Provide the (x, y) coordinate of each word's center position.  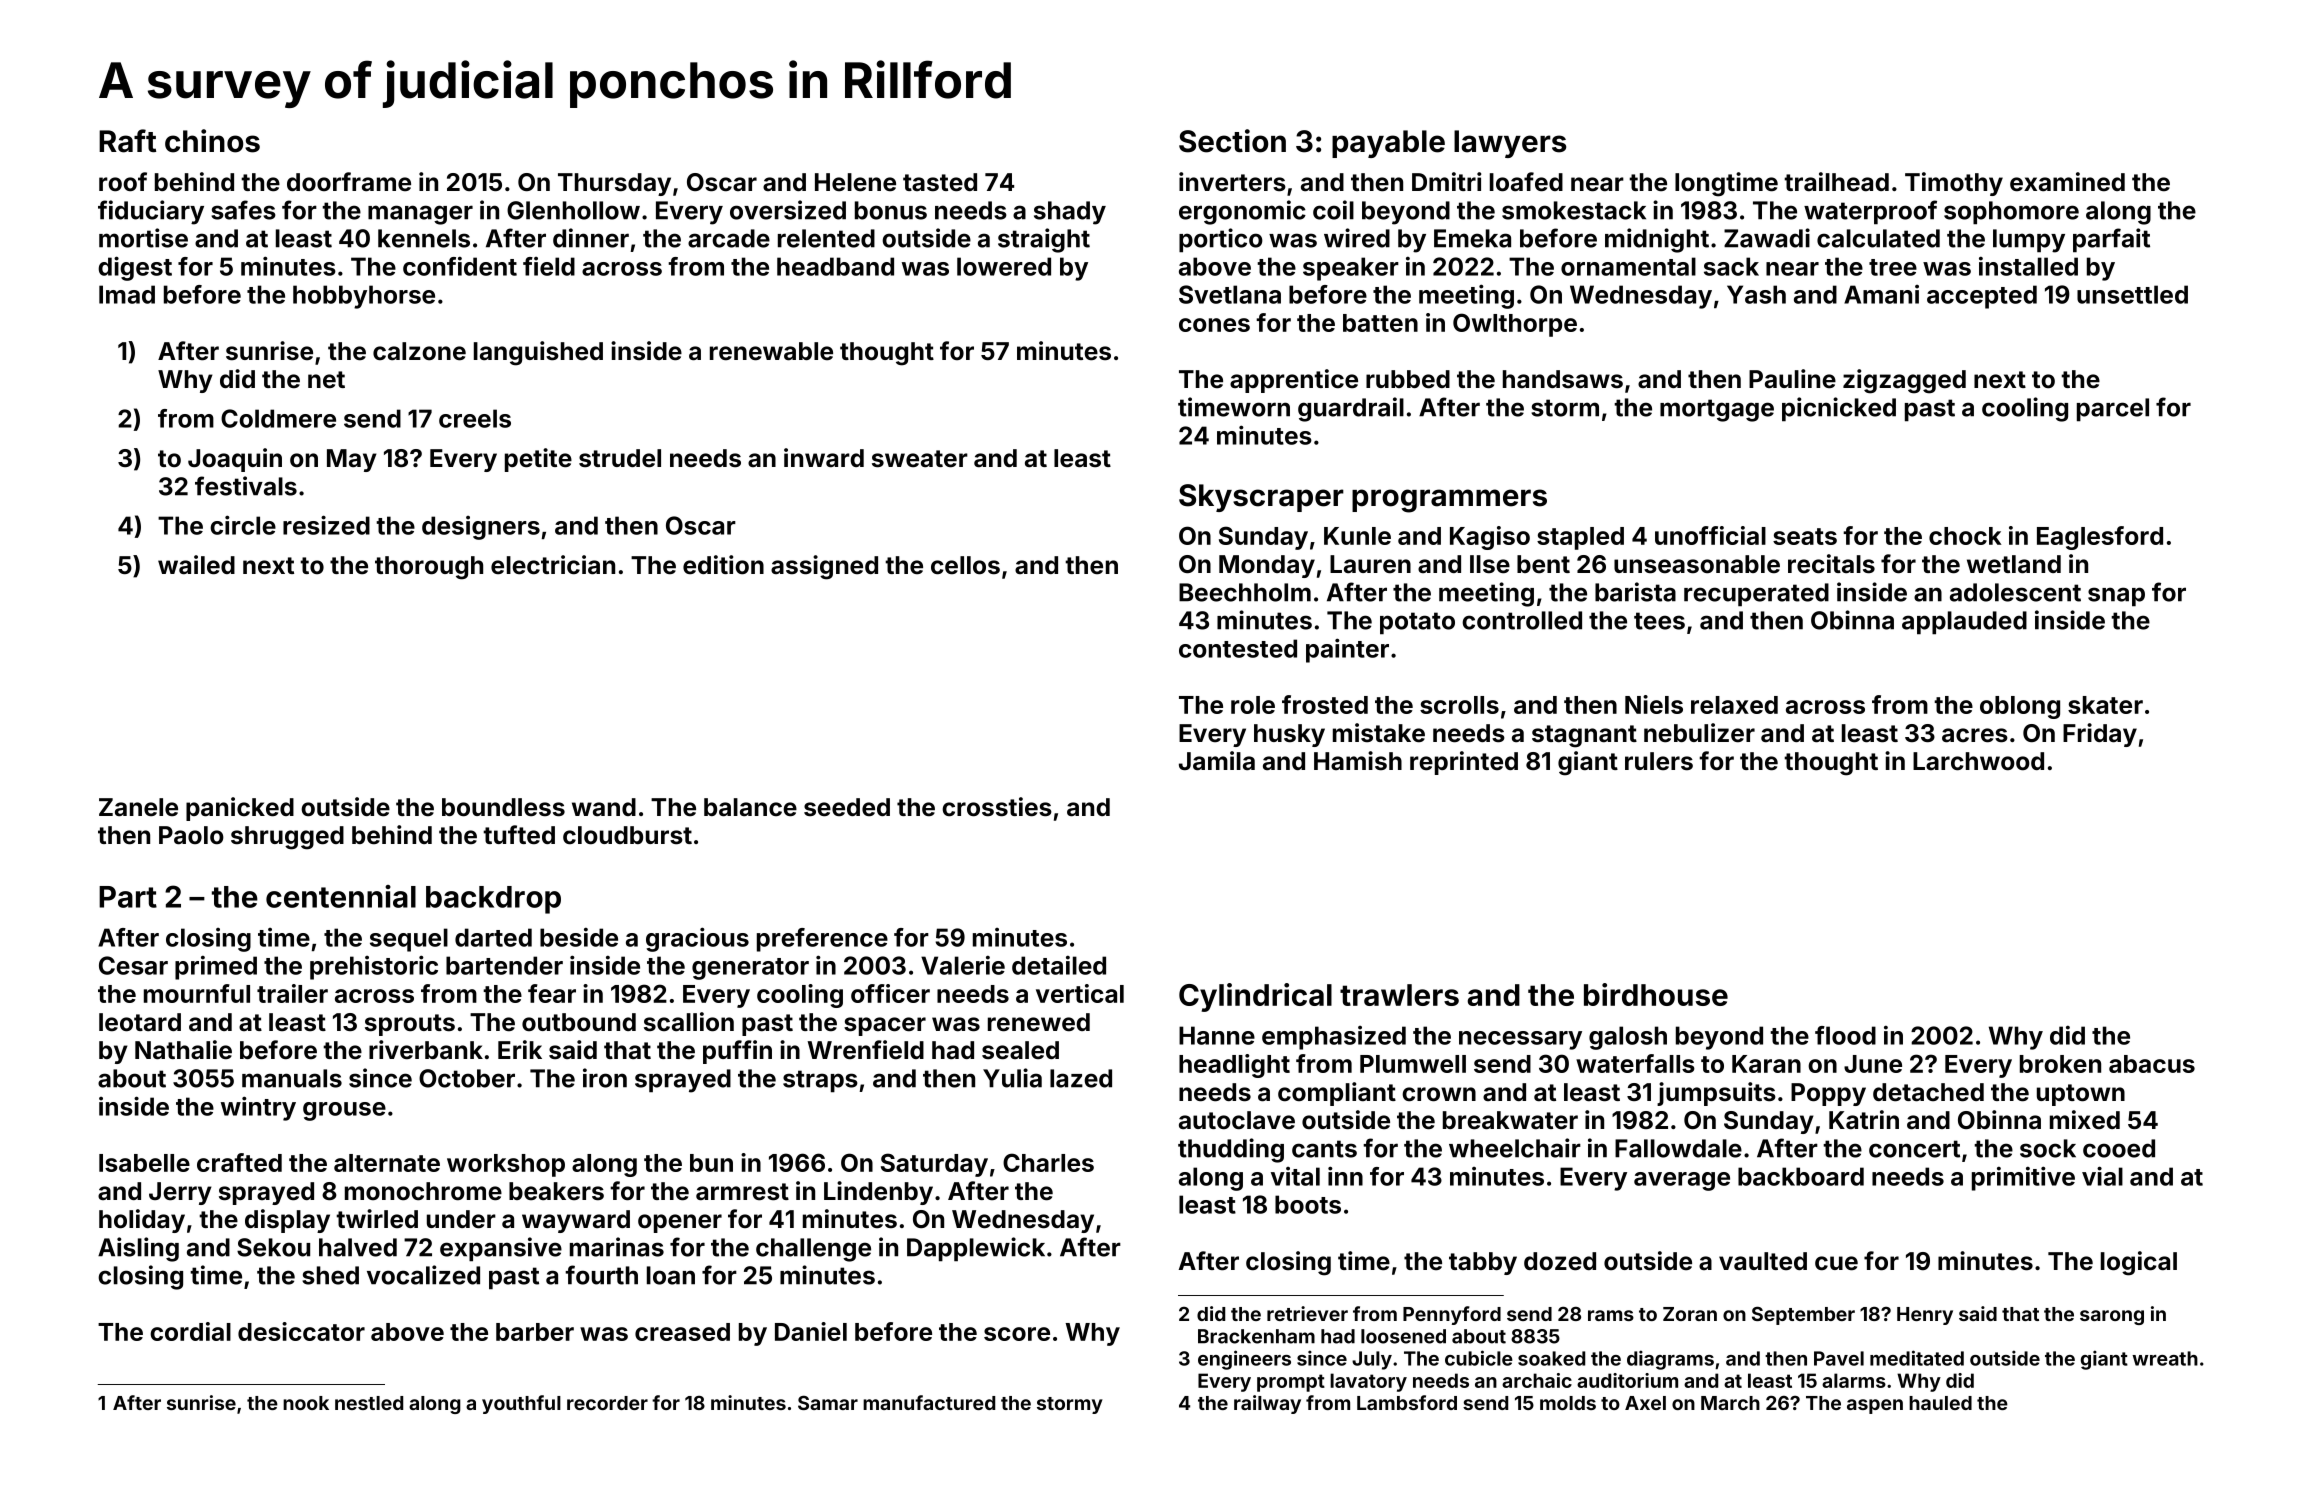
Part (128, 897)
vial (2102, 1176)
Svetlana (1230, 294)
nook (306, 1403)
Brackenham (1256, 1336)
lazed (1081, 1078)
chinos (212, 141)
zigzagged (1904, 381)
